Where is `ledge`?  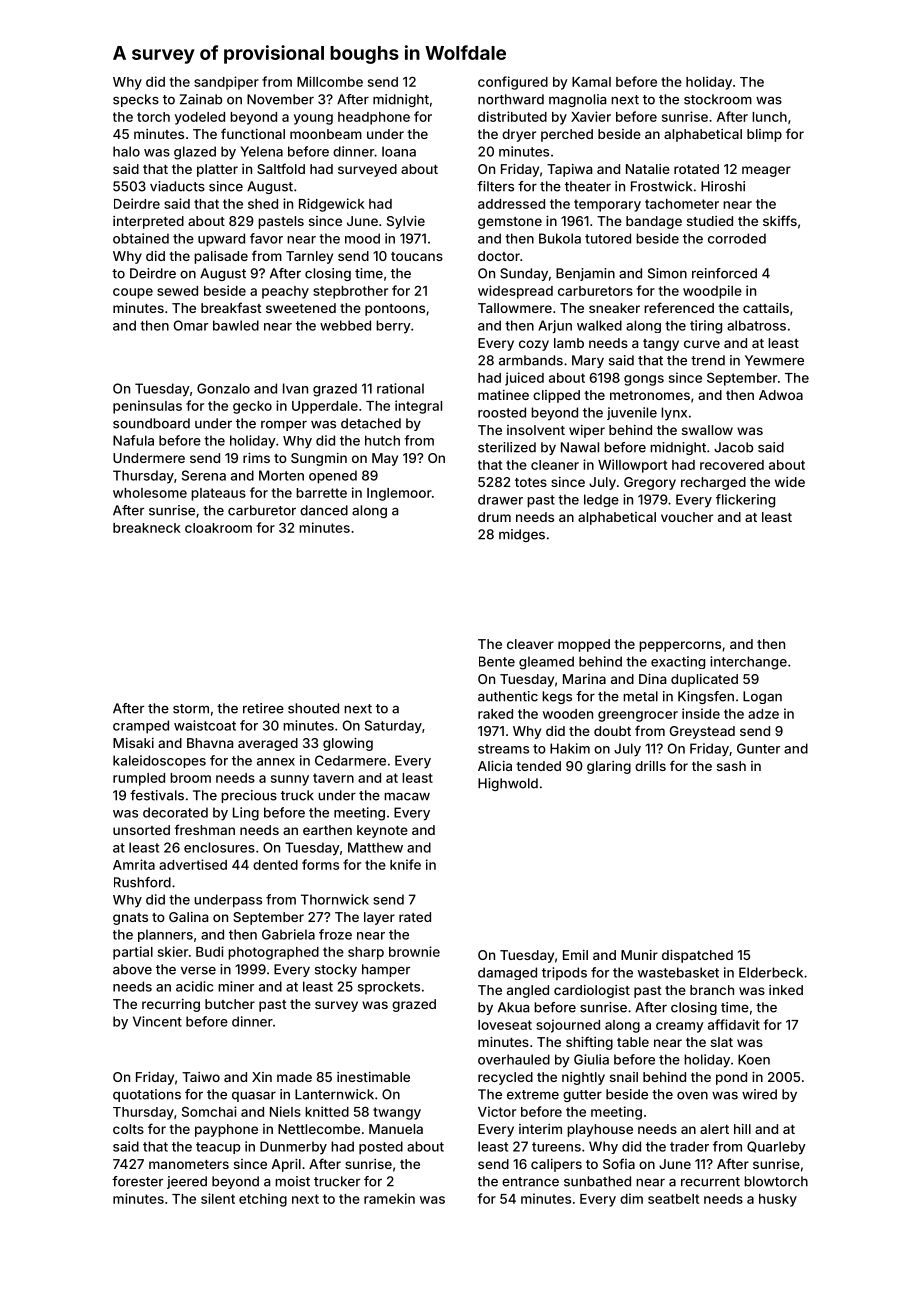 ledge is located at coordinates (601, 500).
